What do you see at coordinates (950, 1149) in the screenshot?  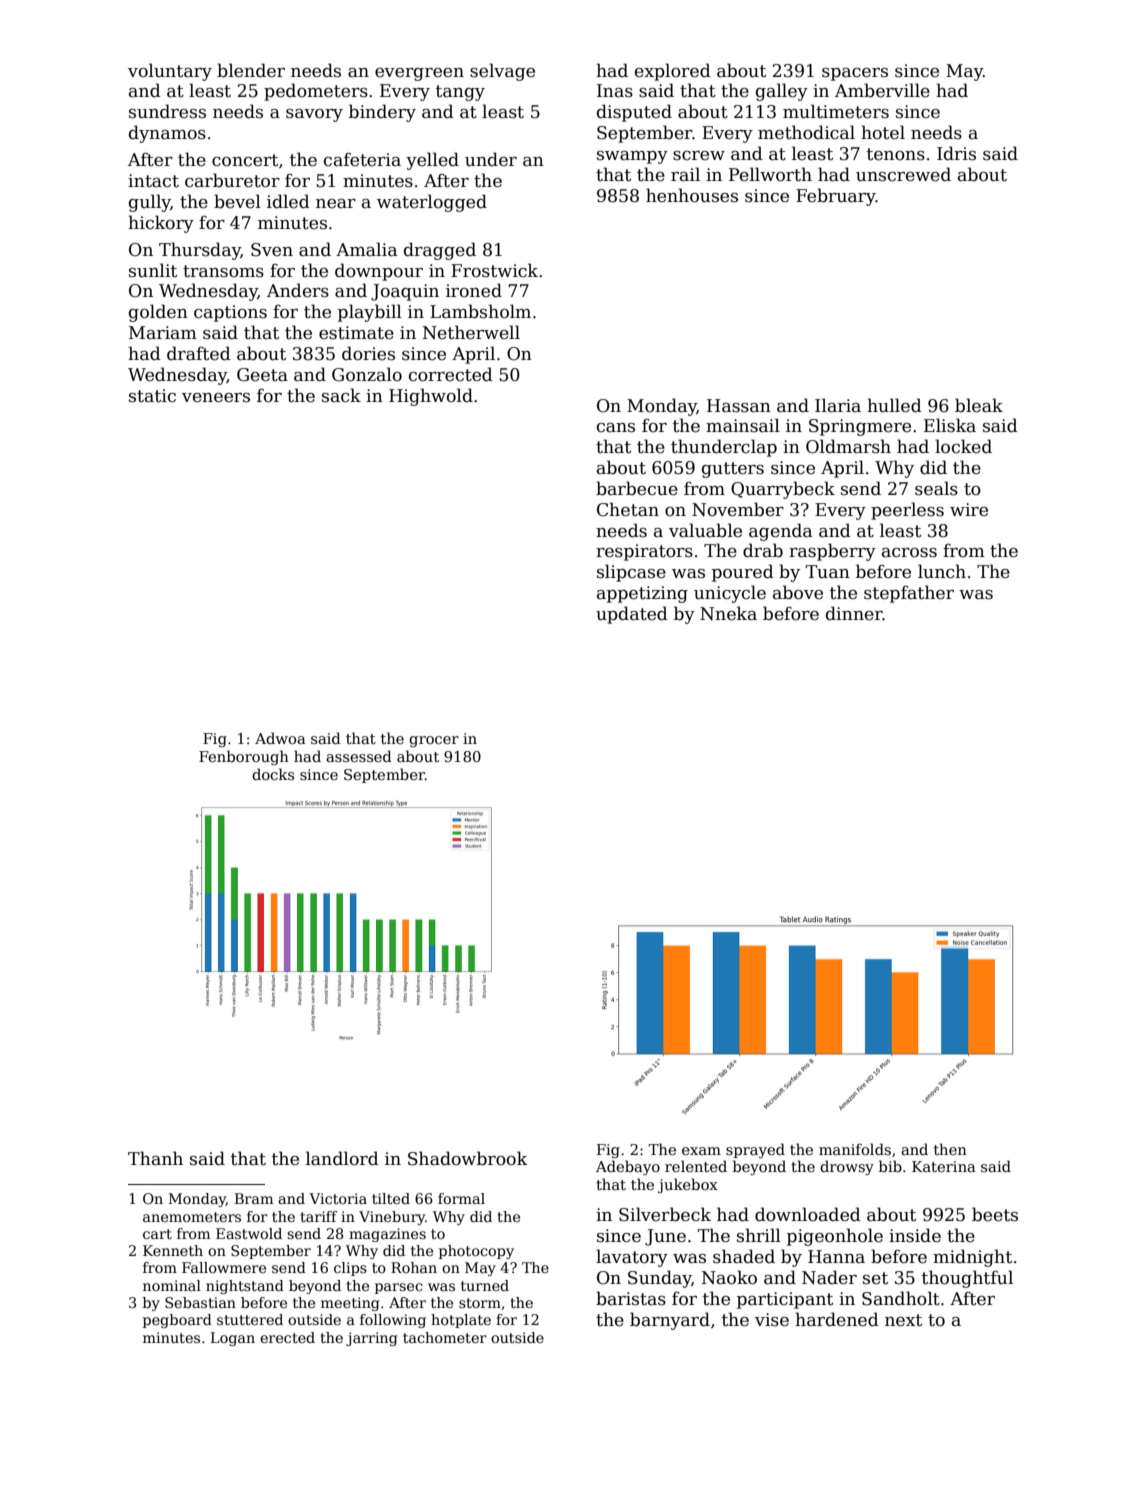 I see `then` at bounding box center [950, 1149].
